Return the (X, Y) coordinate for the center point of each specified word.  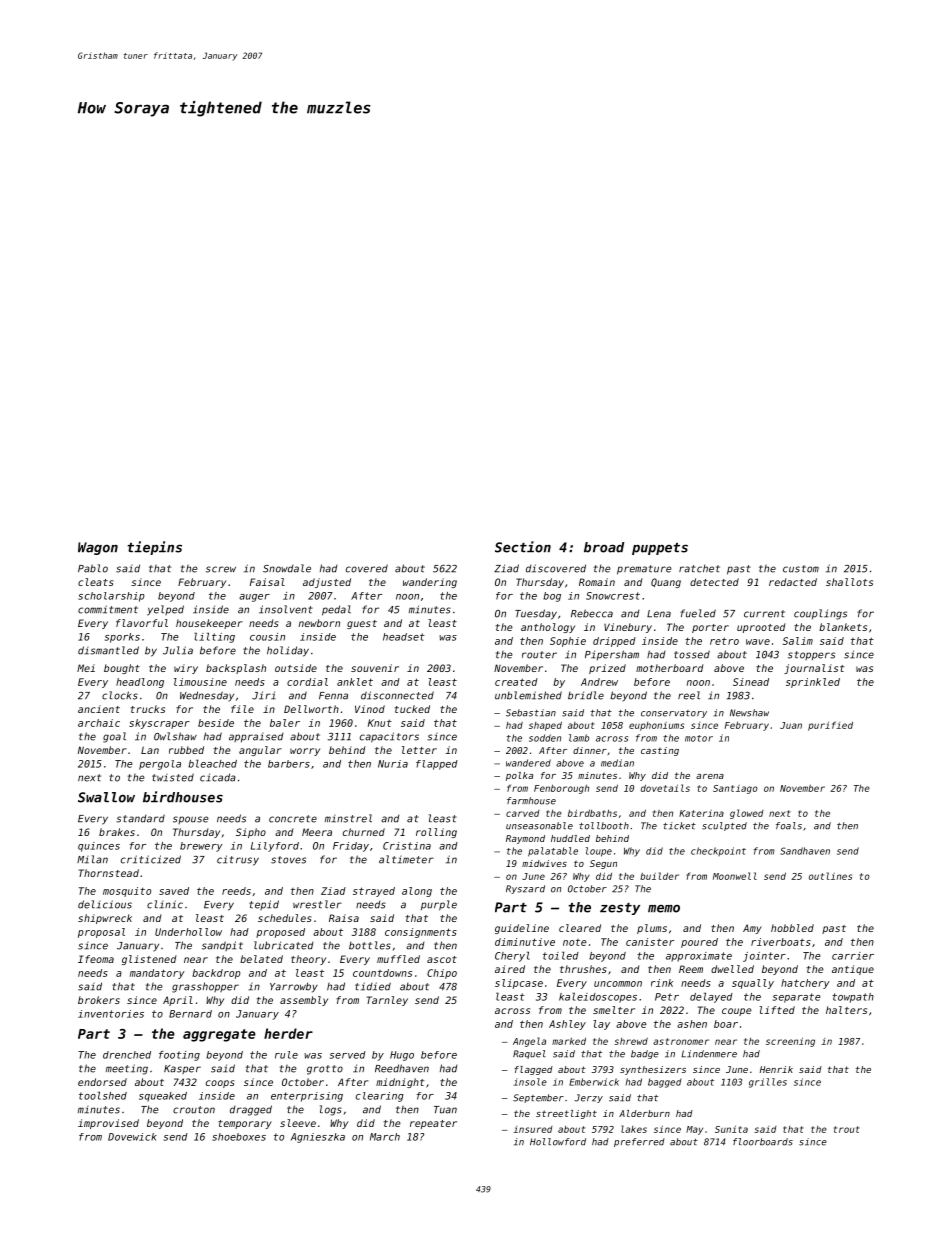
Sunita (731, 1129)
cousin (267, 637)
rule (286, 1055)
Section (523, 547)
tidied (373, 986)
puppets (660, 549)
